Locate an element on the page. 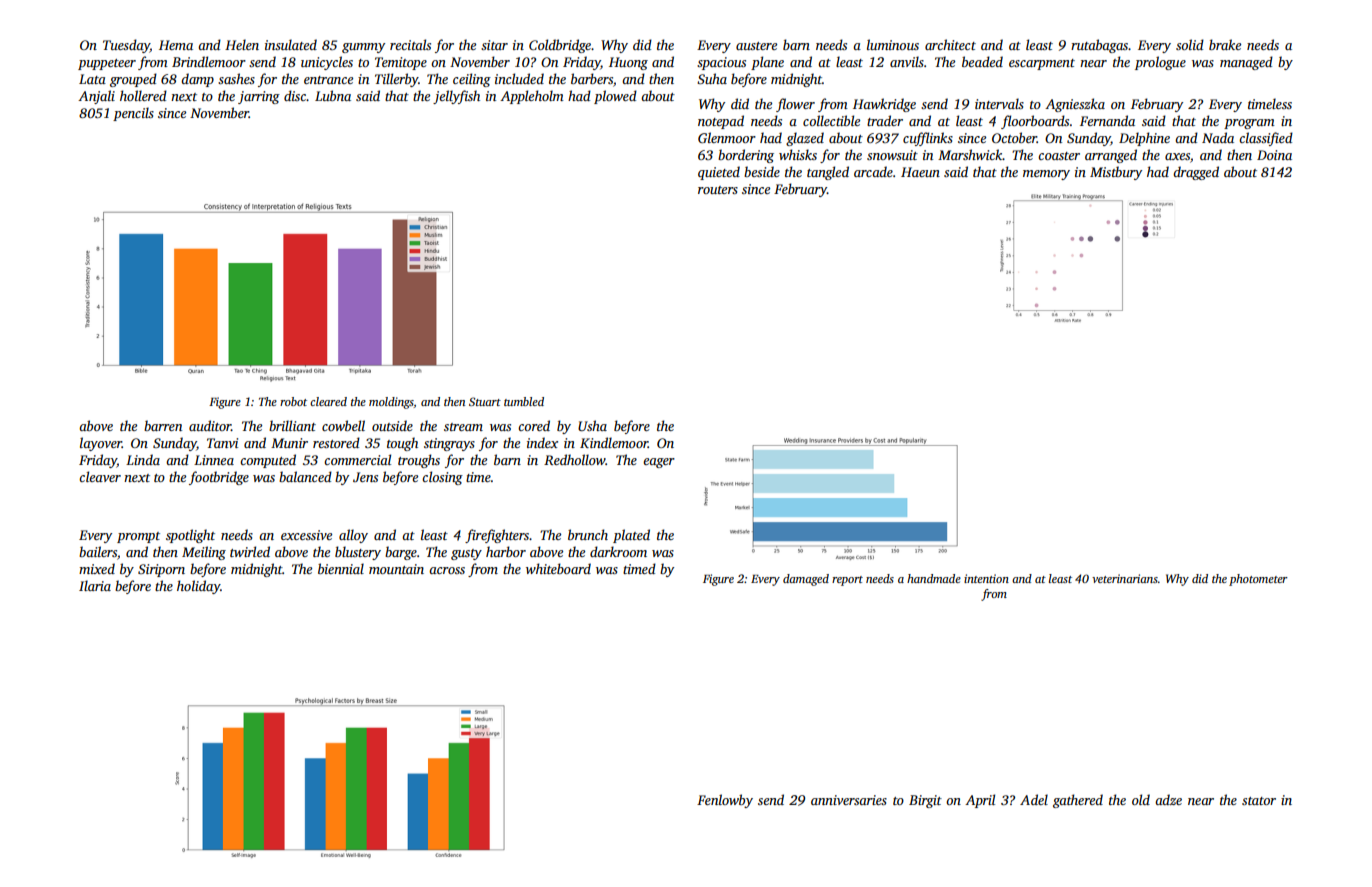 Image resolution: width=1372 pixels, height=887 pixels. pencils is located at coordinates (133, 114).
